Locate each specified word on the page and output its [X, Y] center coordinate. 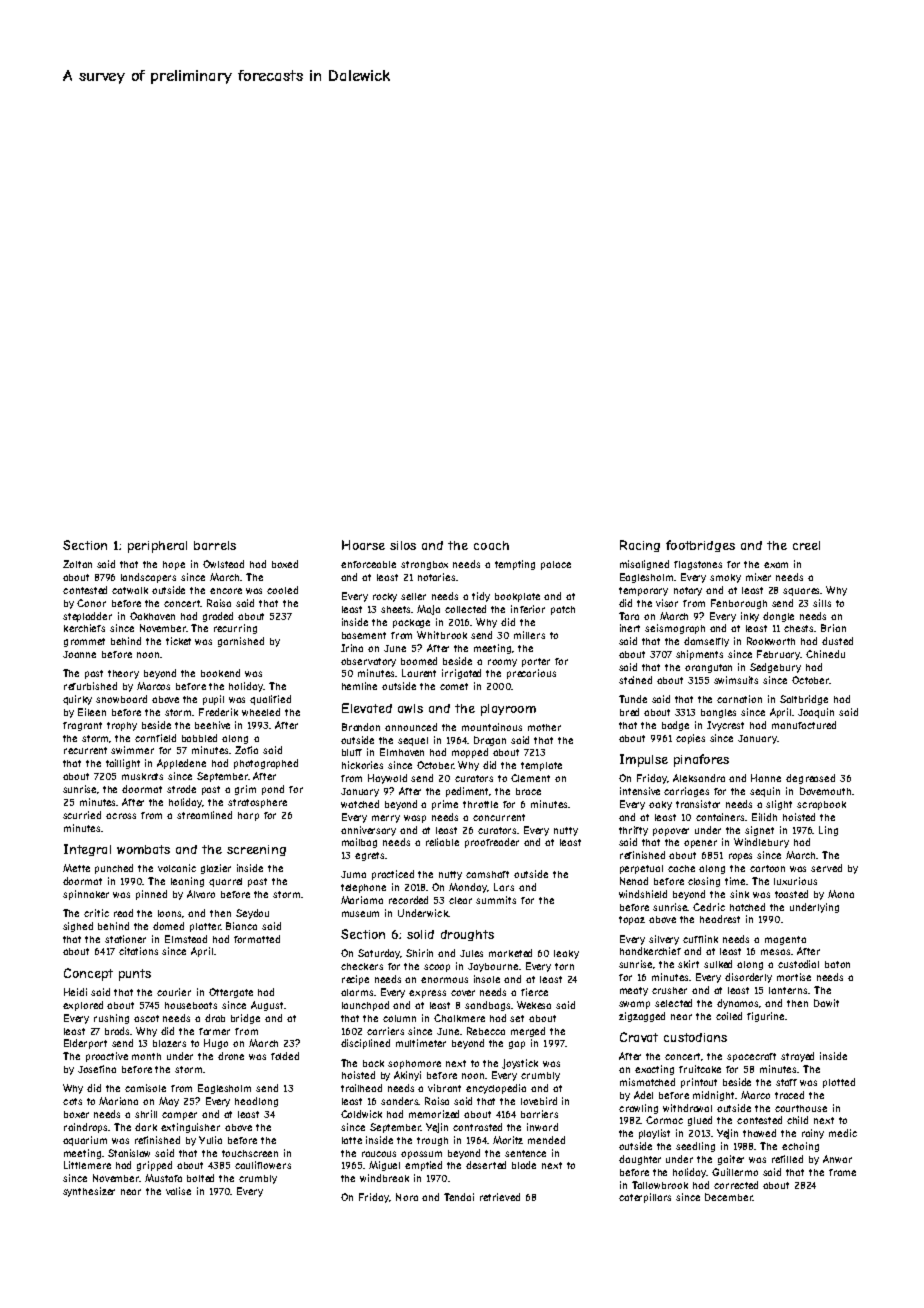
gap [517, 1045]
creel [806, 545]
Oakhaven [152, 616]
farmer [214, 1031]
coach [491, 545]
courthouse [801, 1108]
